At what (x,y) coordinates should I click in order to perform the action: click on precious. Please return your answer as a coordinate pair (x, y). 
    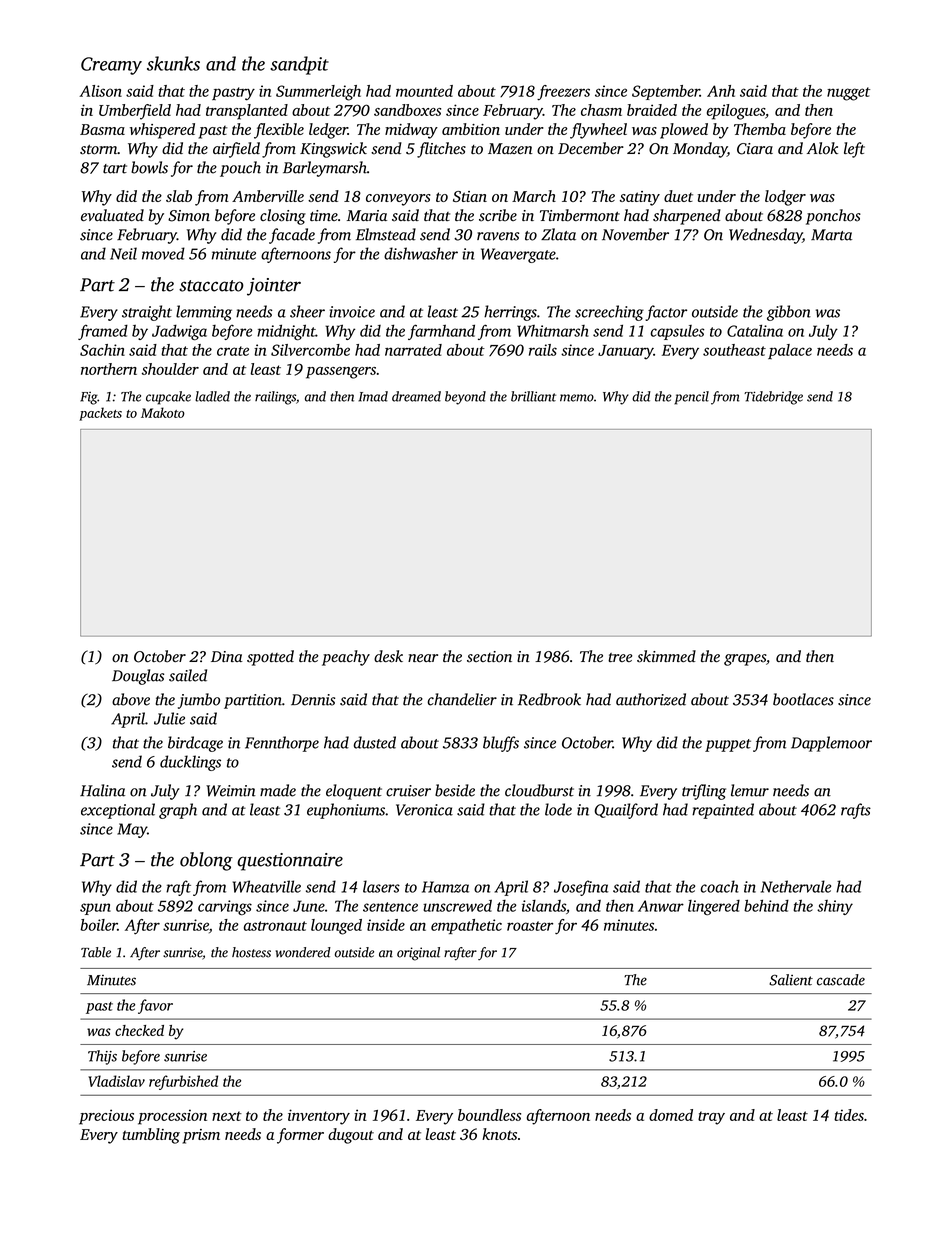
    Looking at the image, I should click on (106, 1117).
